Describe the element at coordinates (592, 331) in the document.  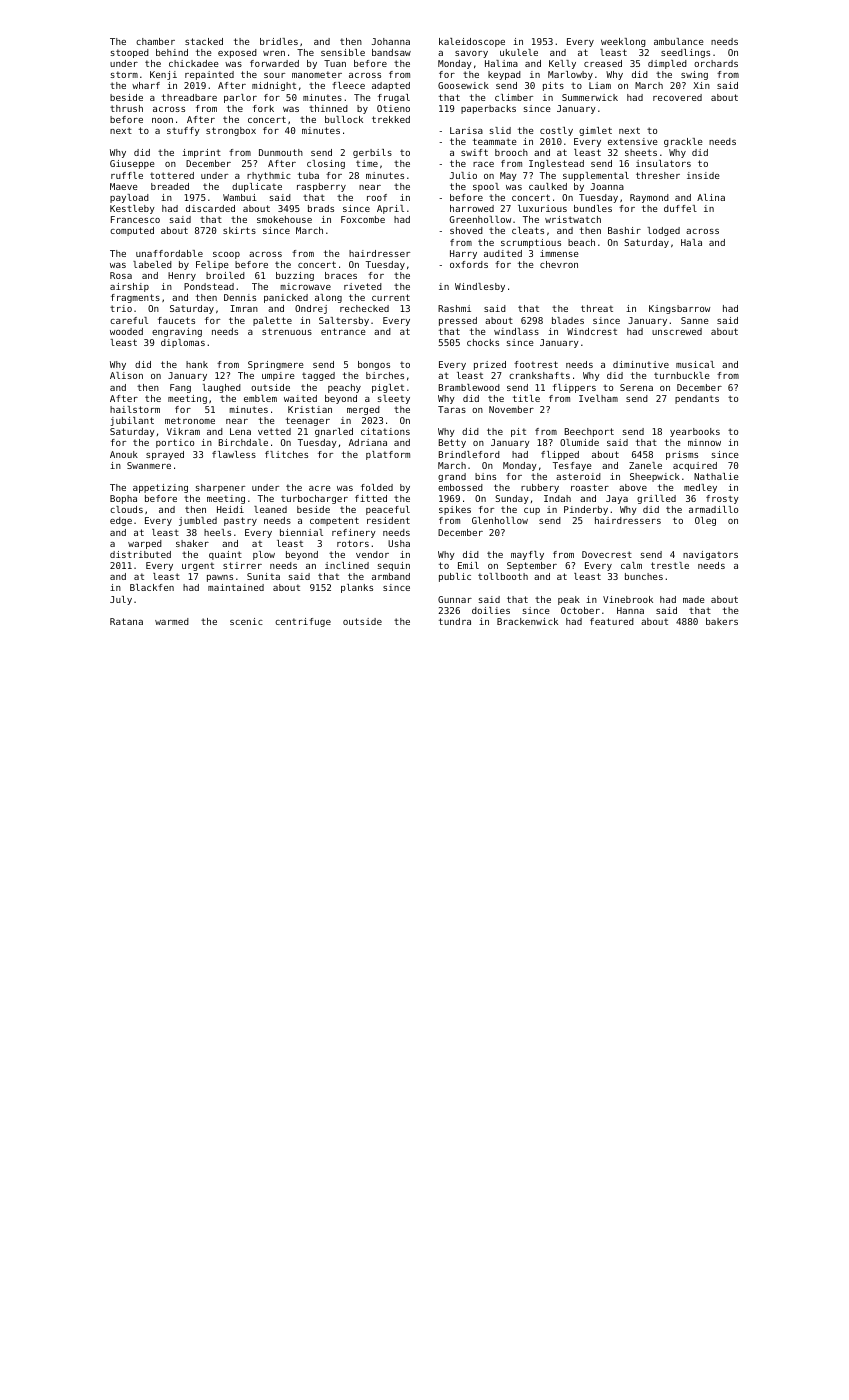
I see `Windcrest` at that location.
